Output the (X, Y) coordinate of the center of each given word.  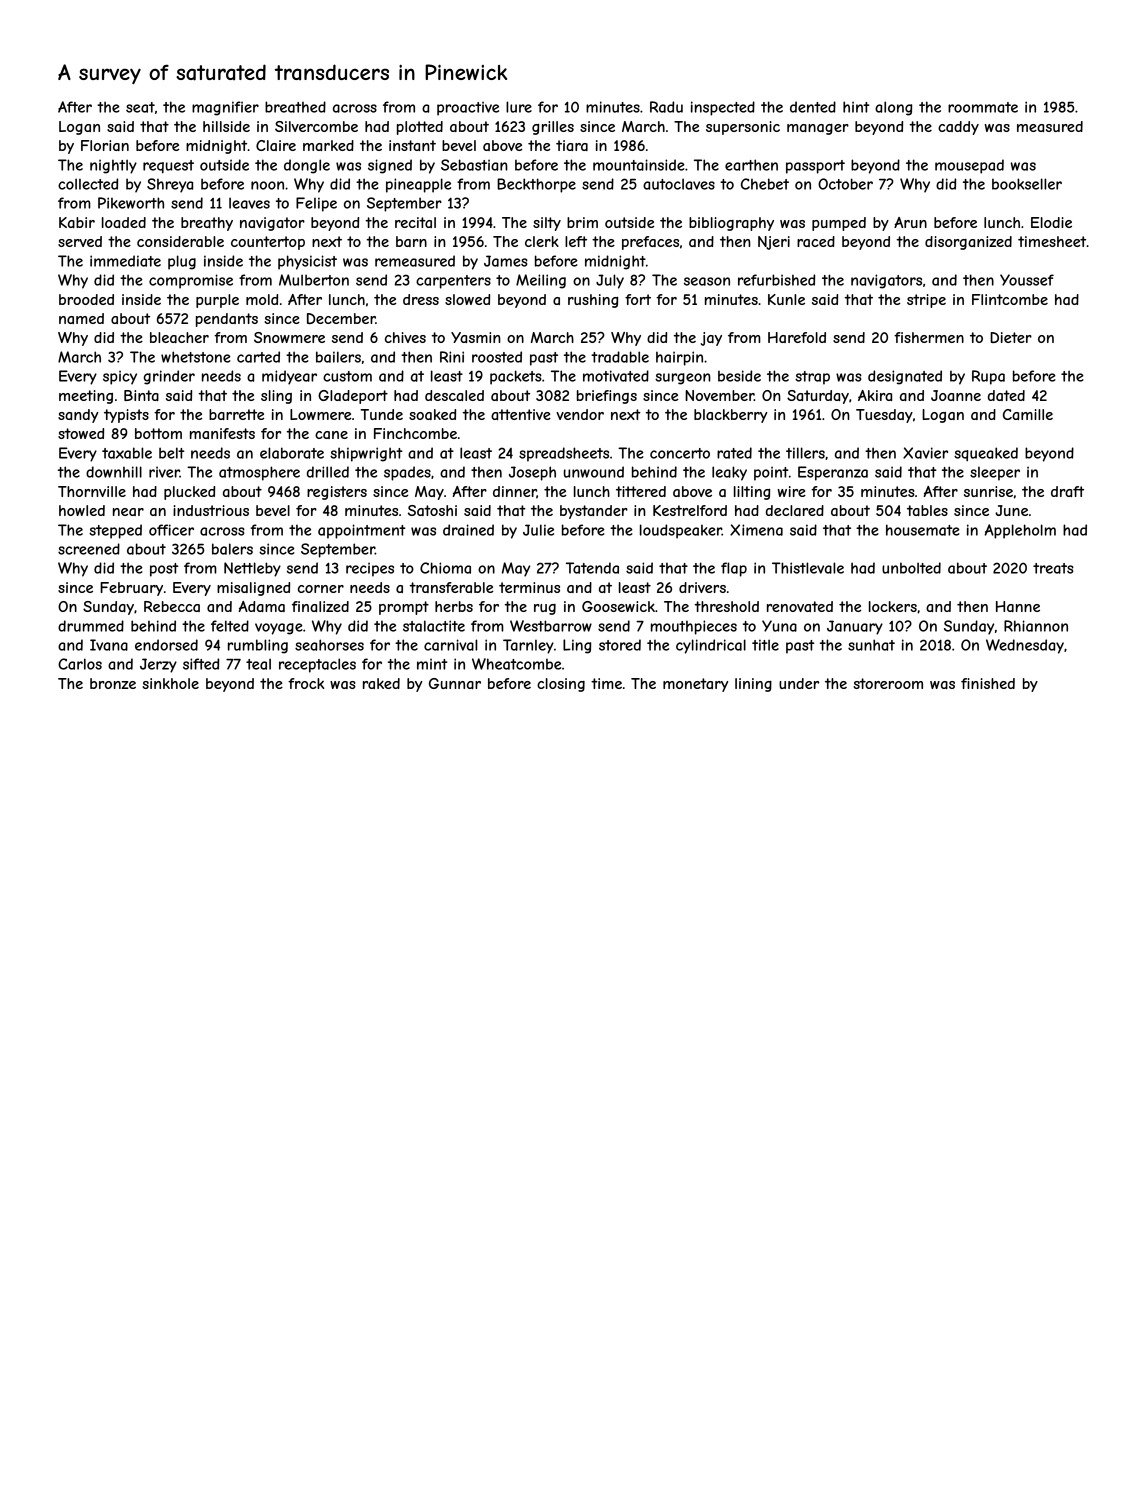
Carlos (80, 664)
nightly (113, 166)
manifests (222, 433)
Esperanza (833, 473)
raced (816, 241)
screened (89, 549)
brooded (86, 299)
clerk (542, 241)
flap (734, 569)
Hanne (1018, 606)
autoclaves (679, 184)
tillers (805, 453)
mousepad (969, 166)
